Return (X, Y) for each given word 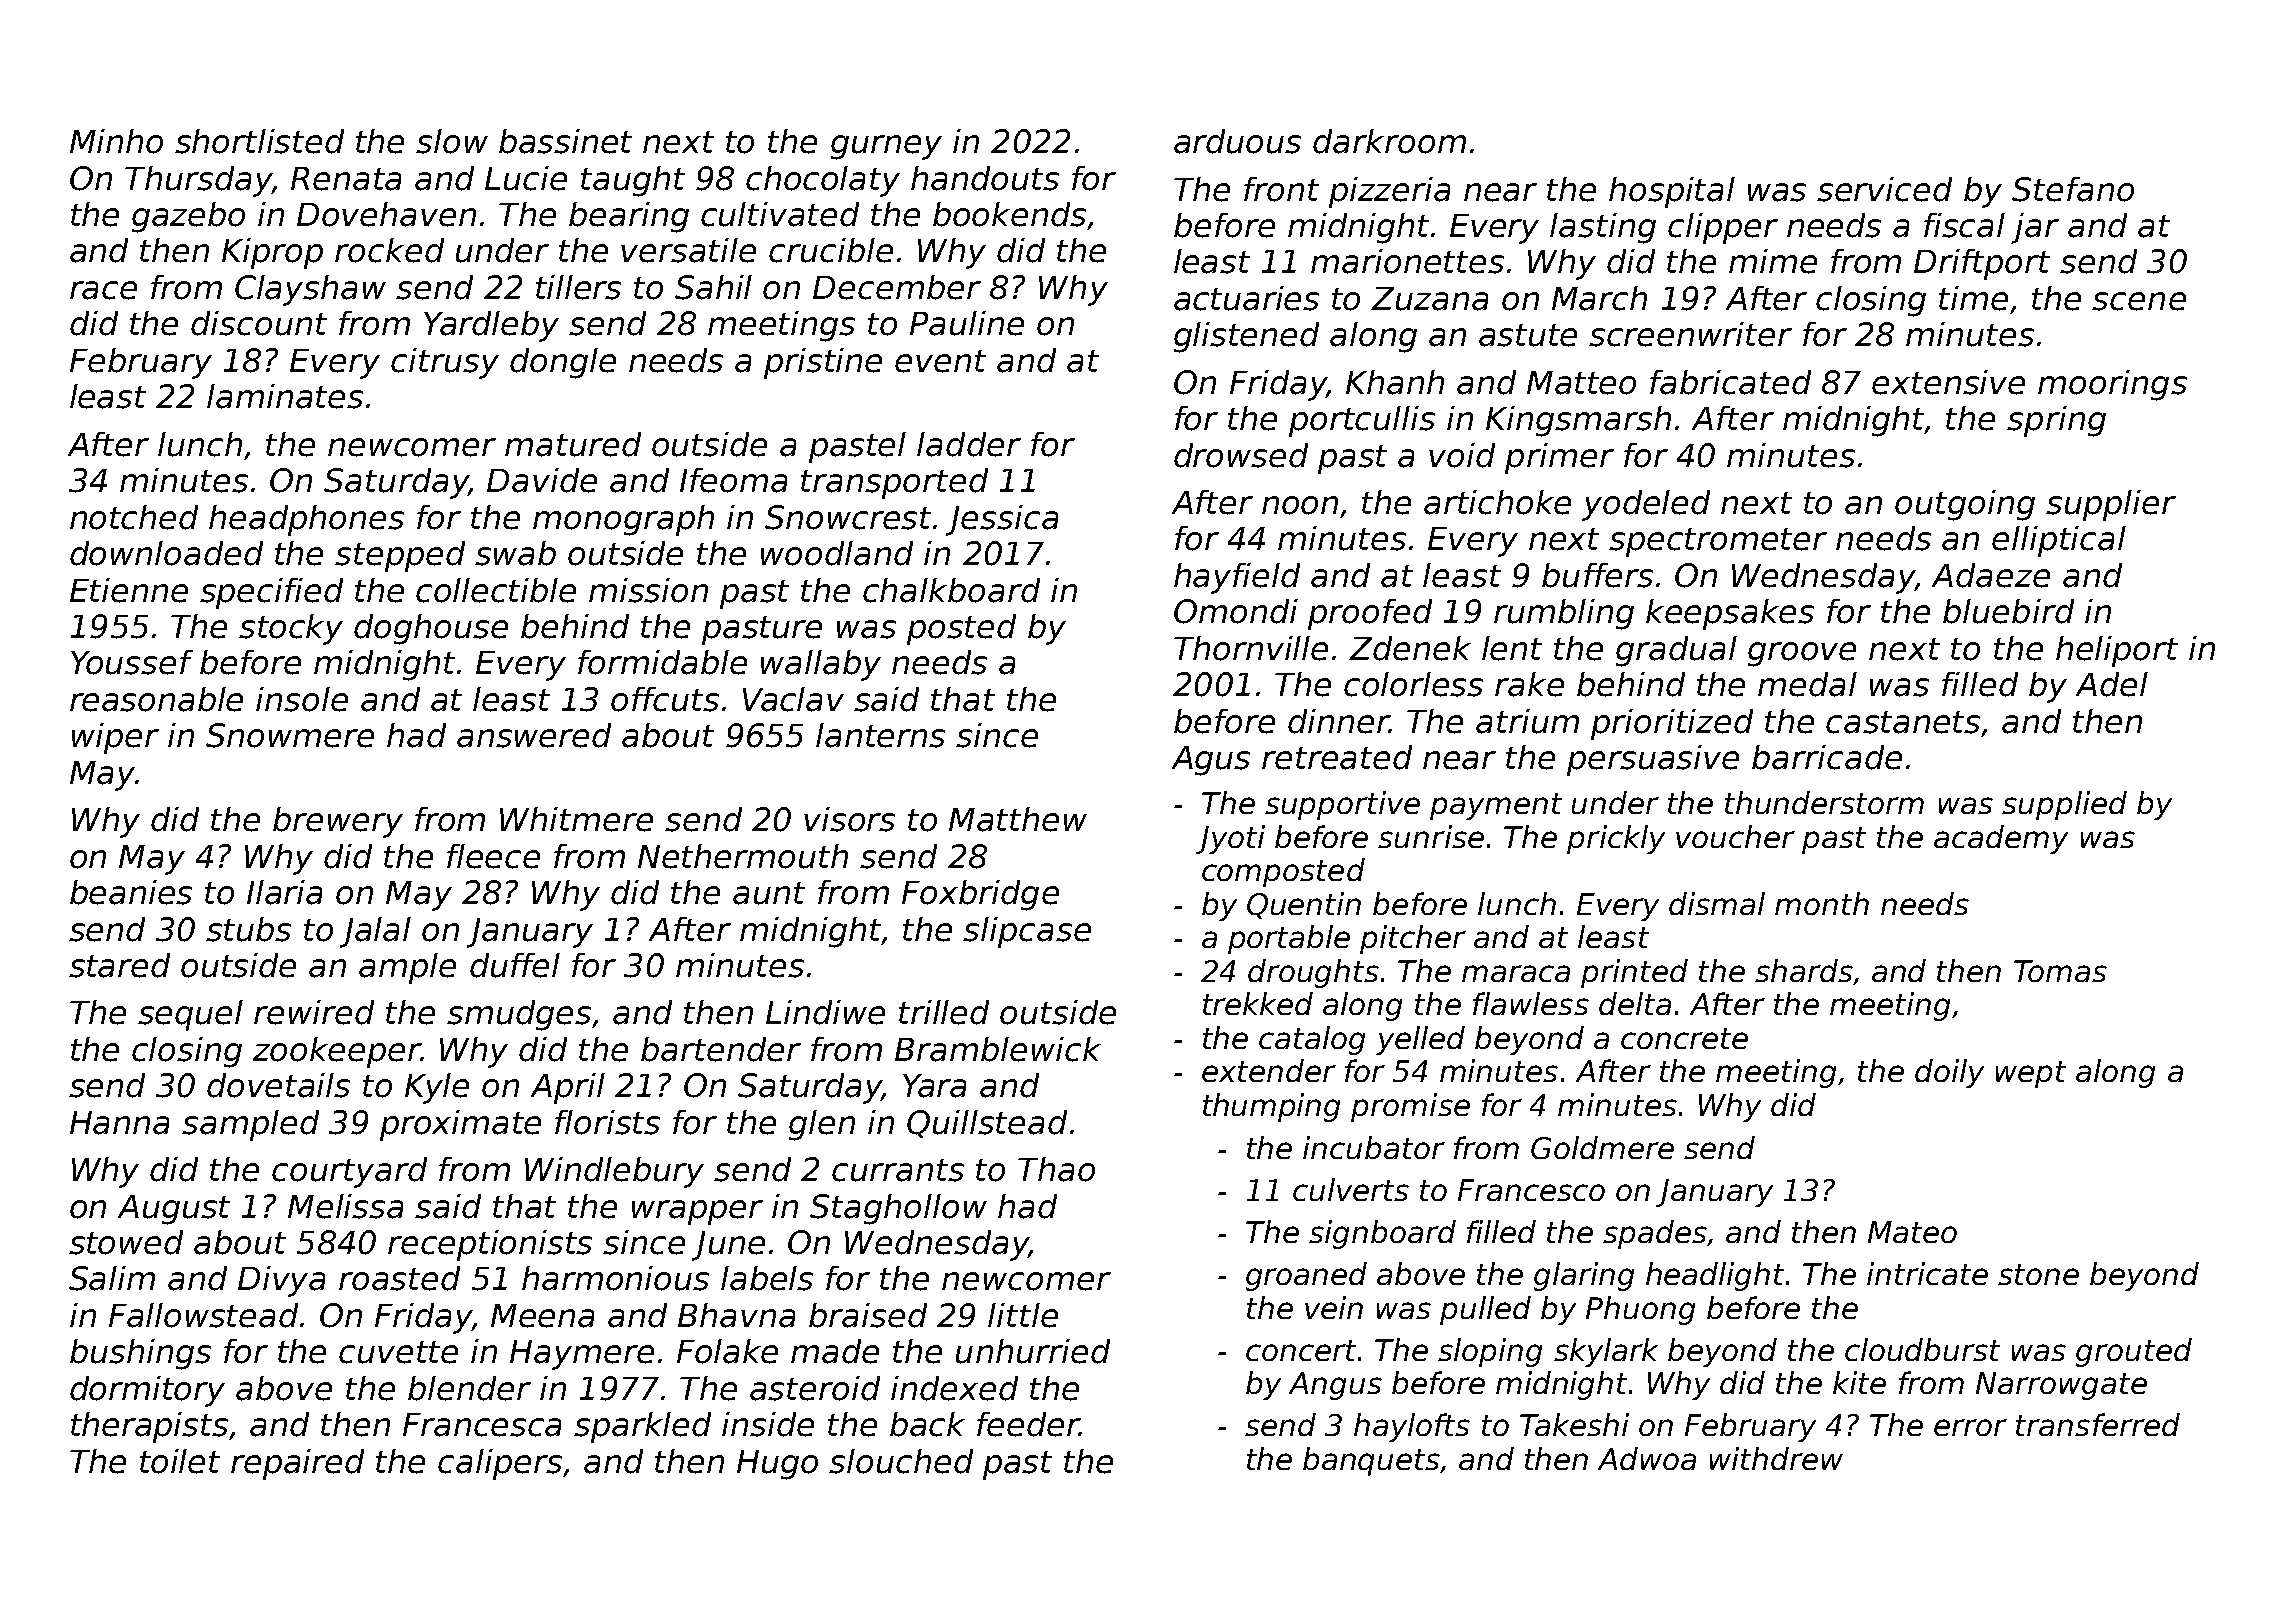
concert (1301, 1350)
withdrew (1776, 1458)
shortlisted (259, 141)
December (897, 287)
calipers (500, 1464)
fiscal (1964, 225)
